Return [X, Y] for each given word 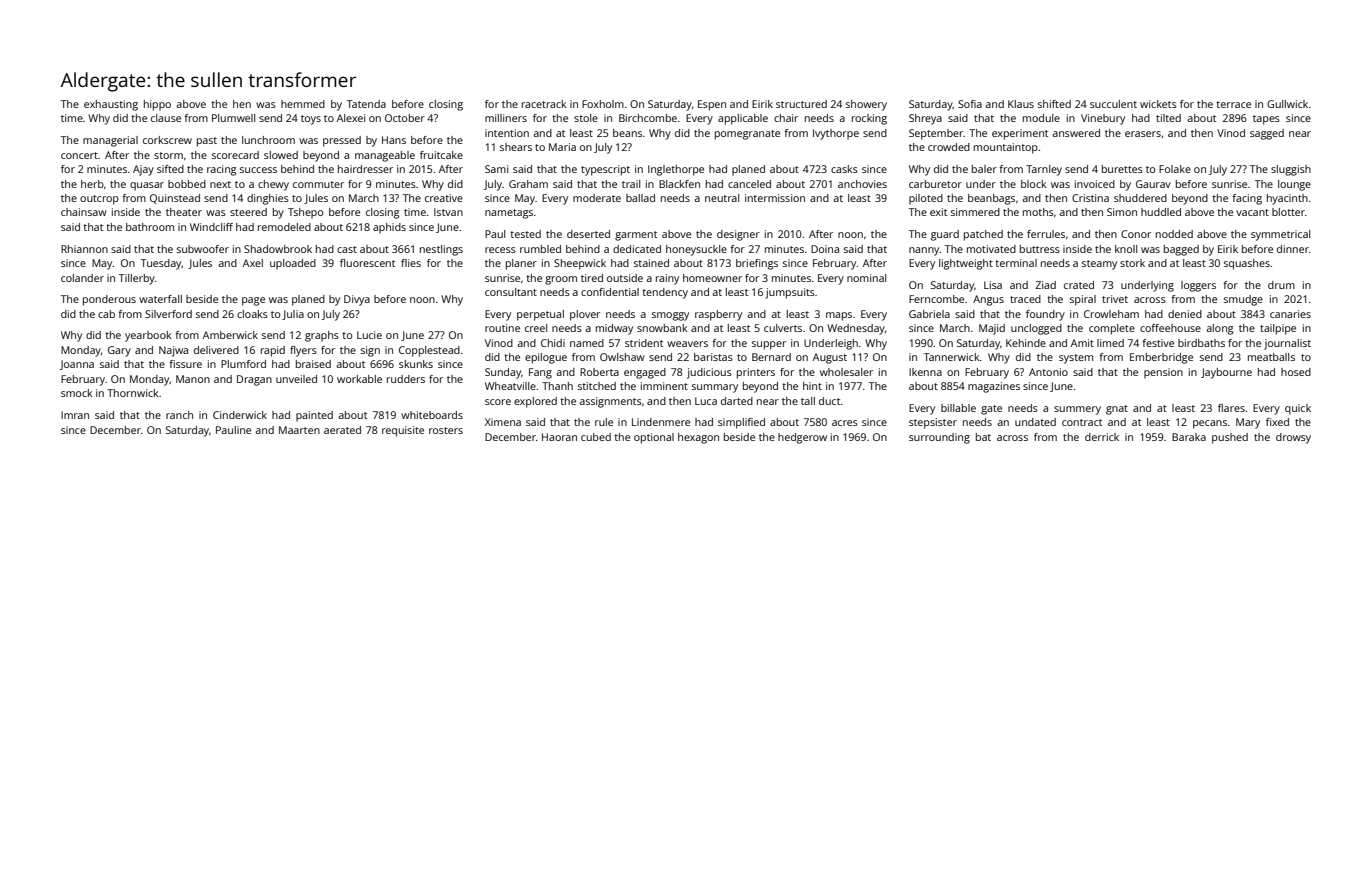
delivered [216, 350]
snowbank [662, 328]
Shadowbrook [278, 249]
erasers [1143, 134]
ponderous [109, 300]
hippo [157, 105]
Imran [75, 415]
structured [801, 104]
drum [1281, 285]
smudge [1243, 300]
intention [507, 133]
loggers [1198, 286]
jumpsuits [790, 293]
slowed [281, 155]
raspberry [718, 315]
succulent [1113, 104]
